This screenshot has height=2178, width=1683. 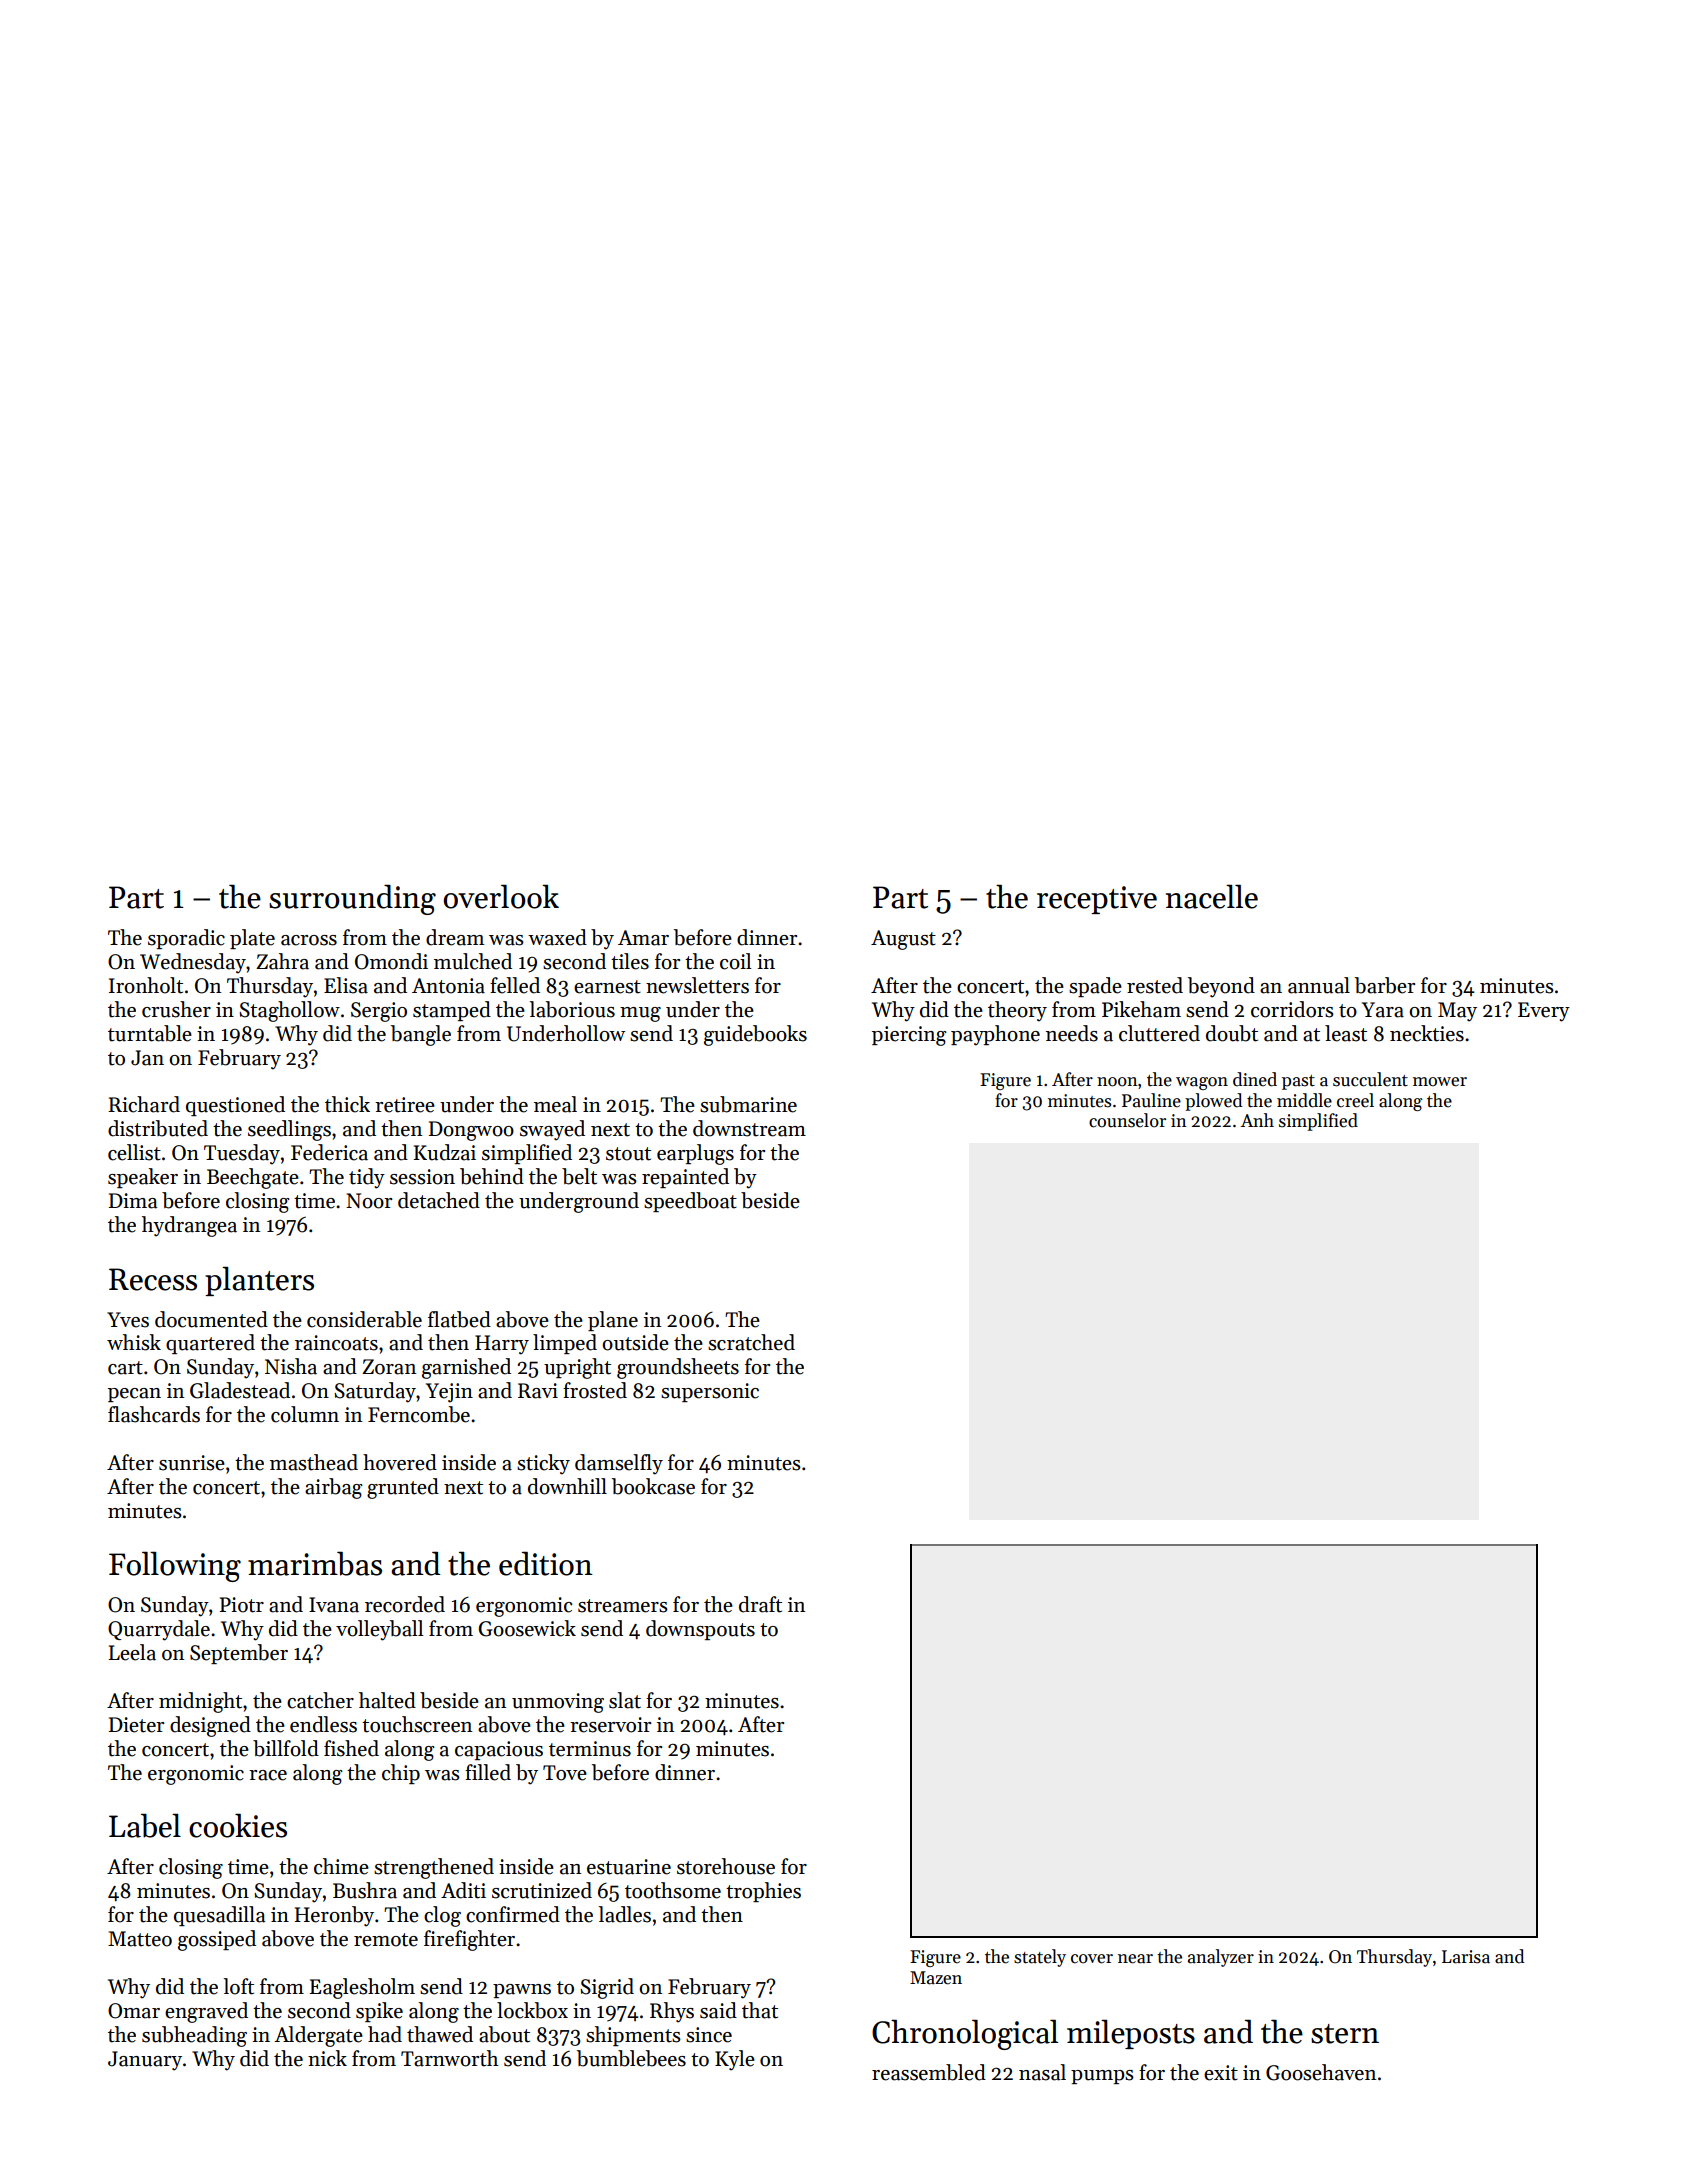 I want to click on Goosehaven, so click(x=1321, y=2072).
